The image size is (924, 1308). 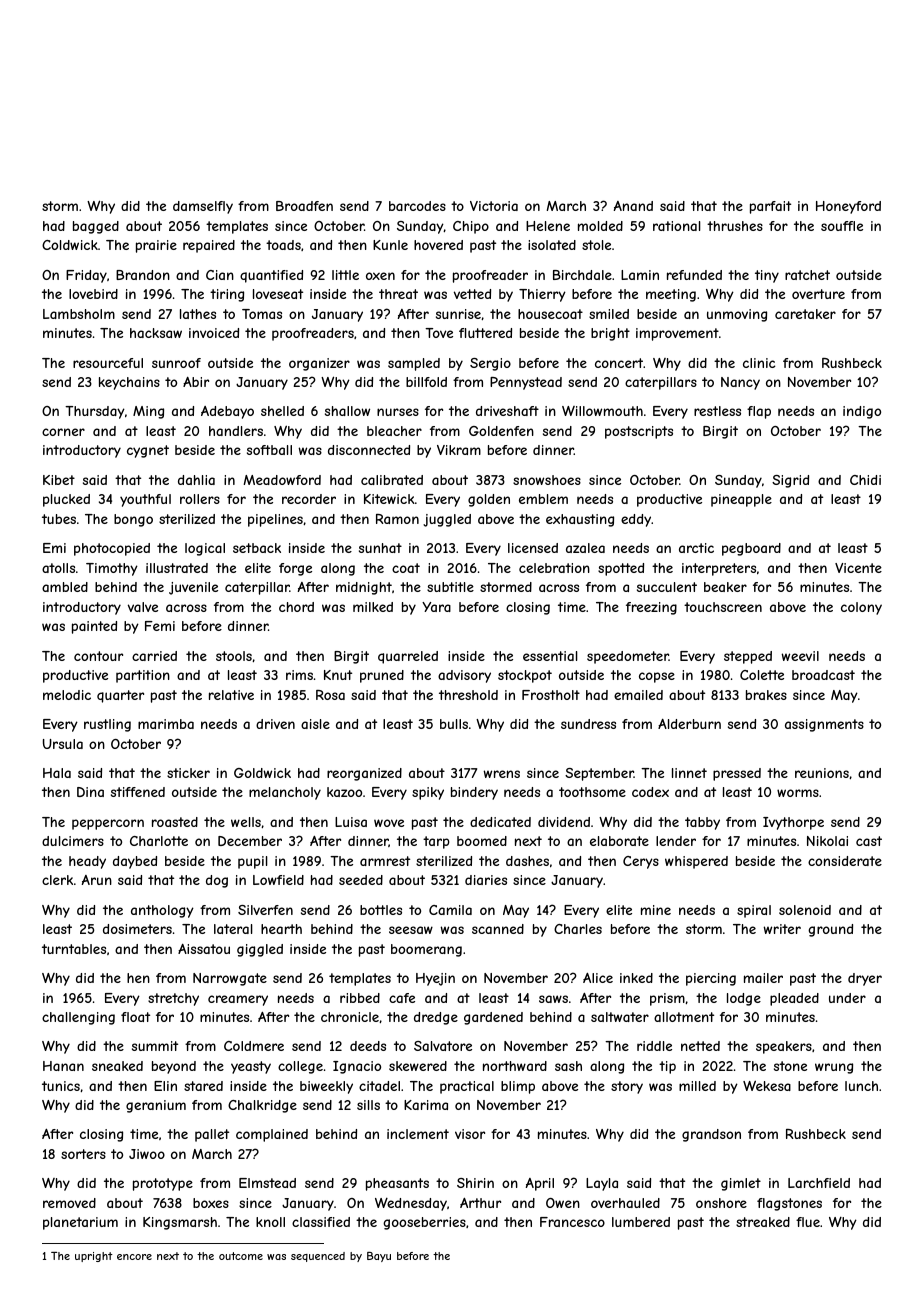 I want to click on upright, so click(x=94, y=1257).
